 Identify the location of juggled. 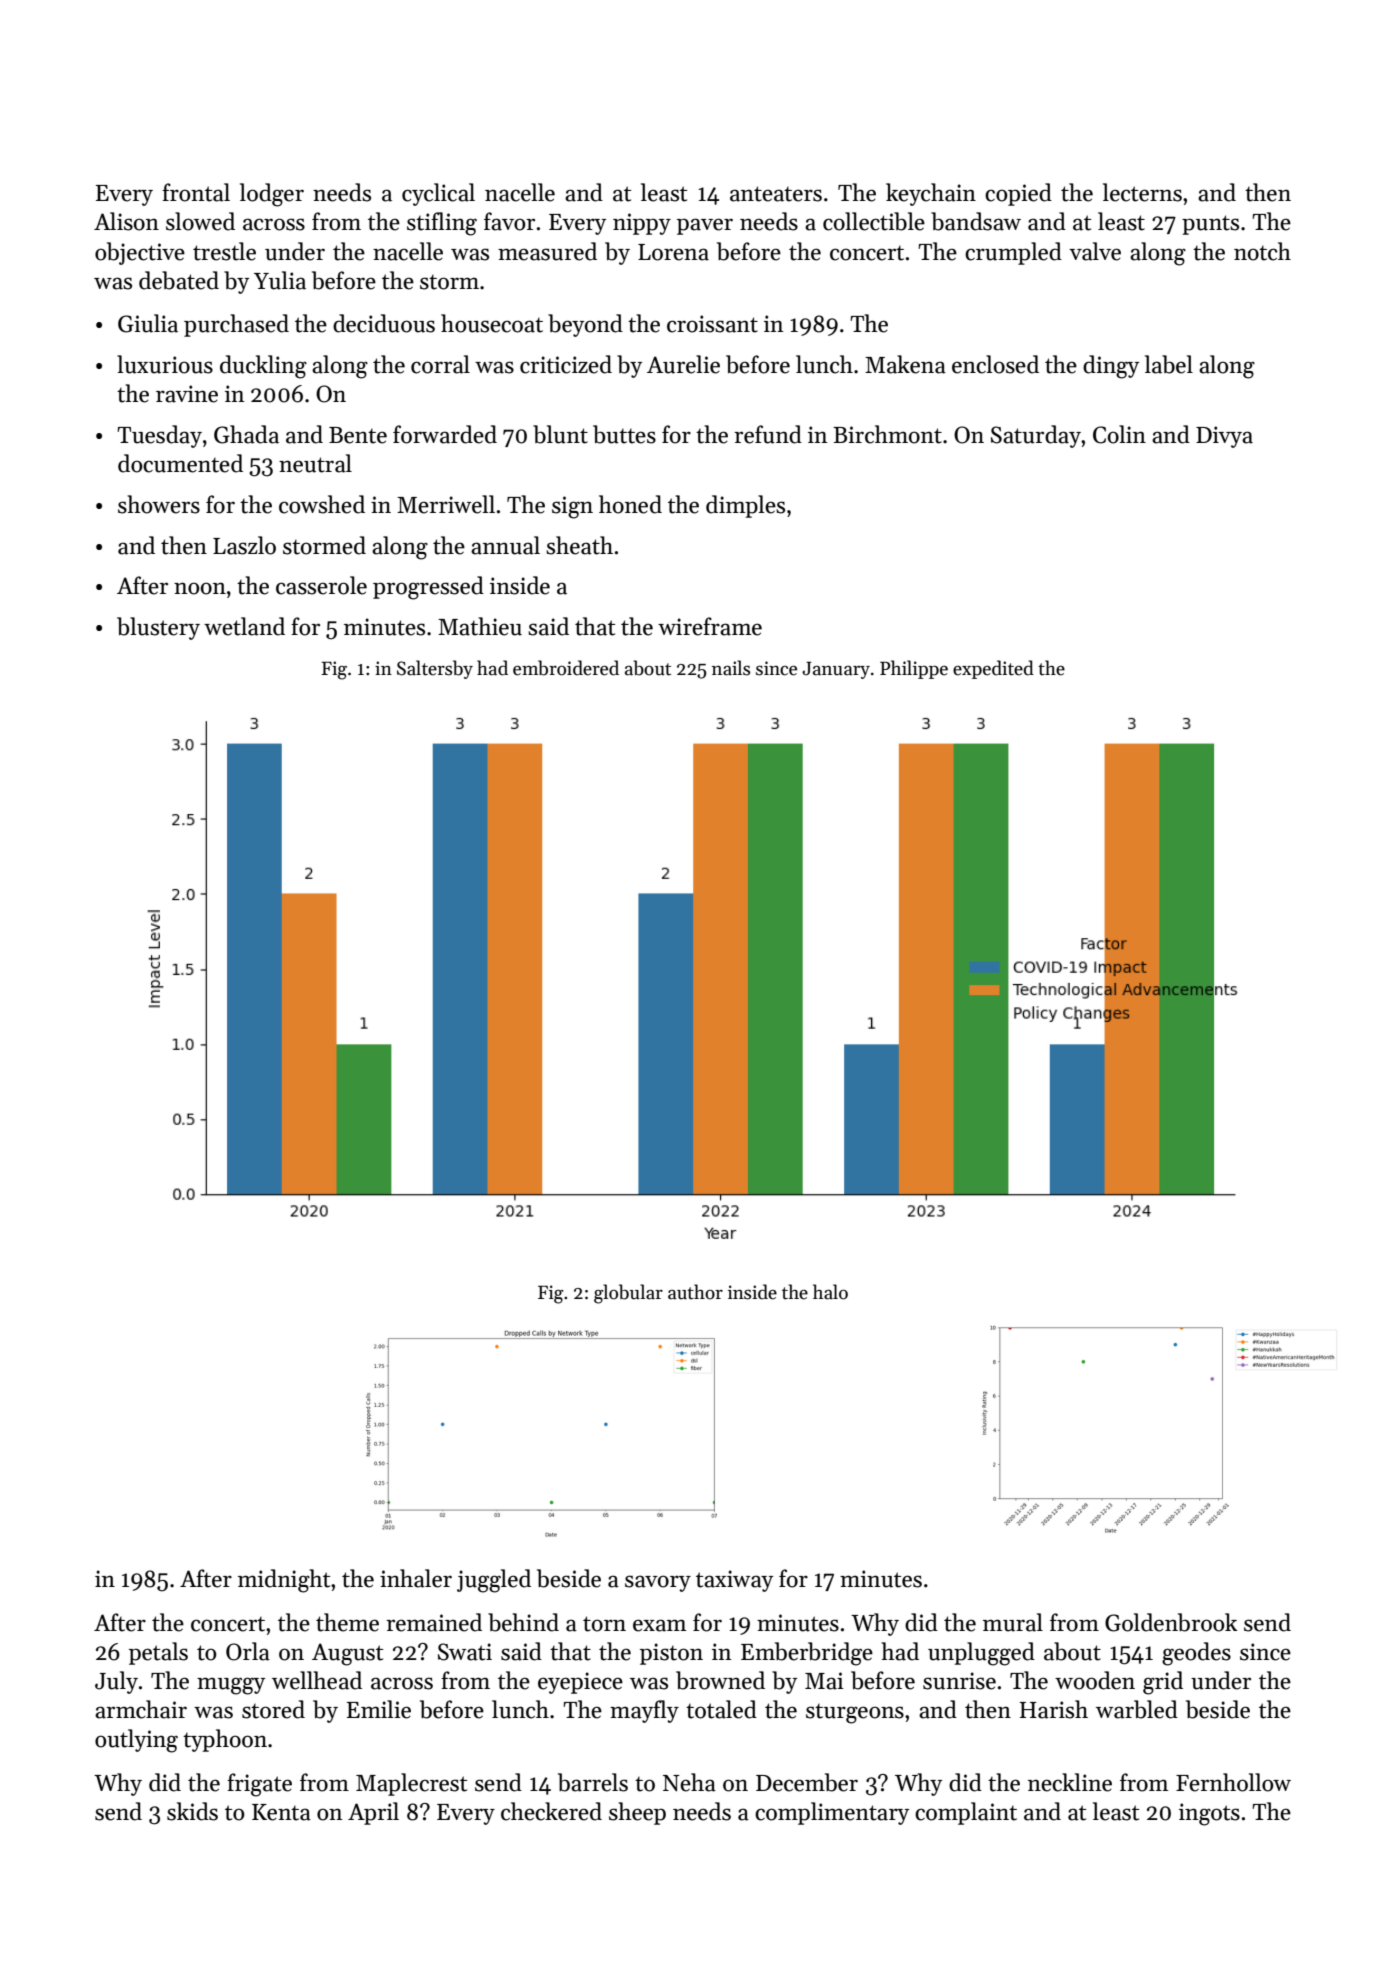
(494, 1581).
